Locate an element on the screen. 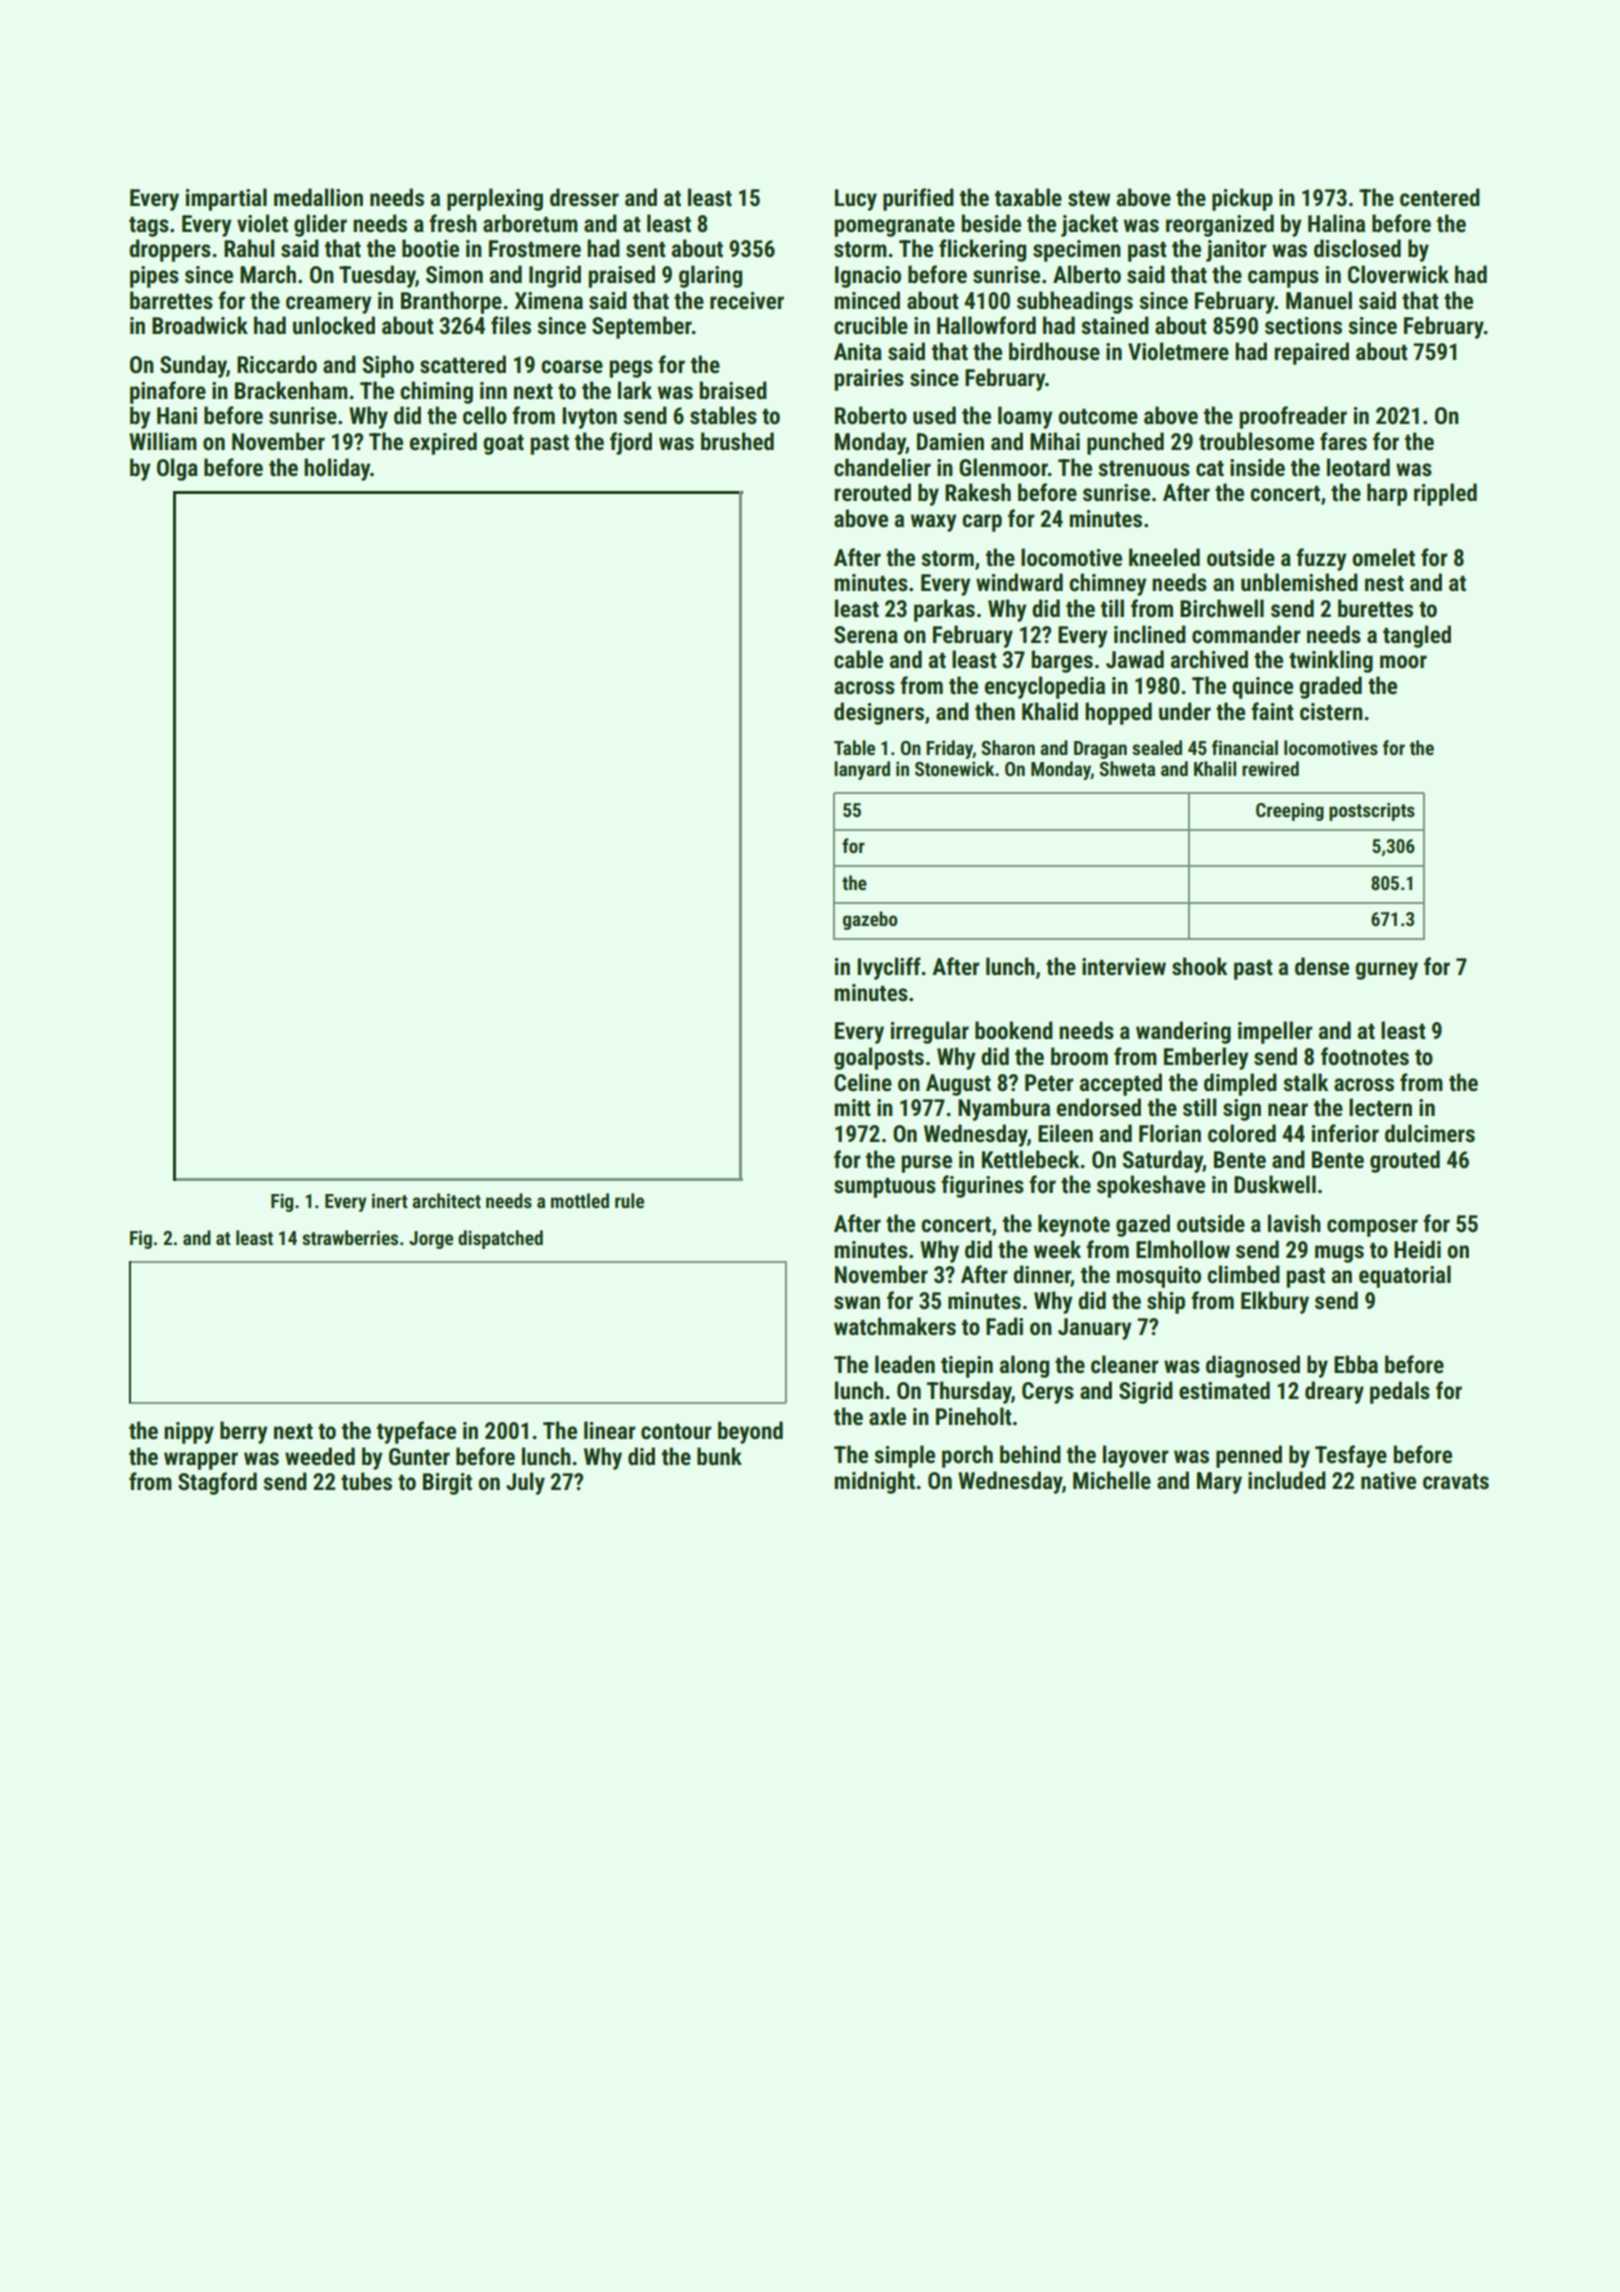 The width and height of the screenshot is (1620, 2292). Stonewick is located at coordinates (954, 768).
